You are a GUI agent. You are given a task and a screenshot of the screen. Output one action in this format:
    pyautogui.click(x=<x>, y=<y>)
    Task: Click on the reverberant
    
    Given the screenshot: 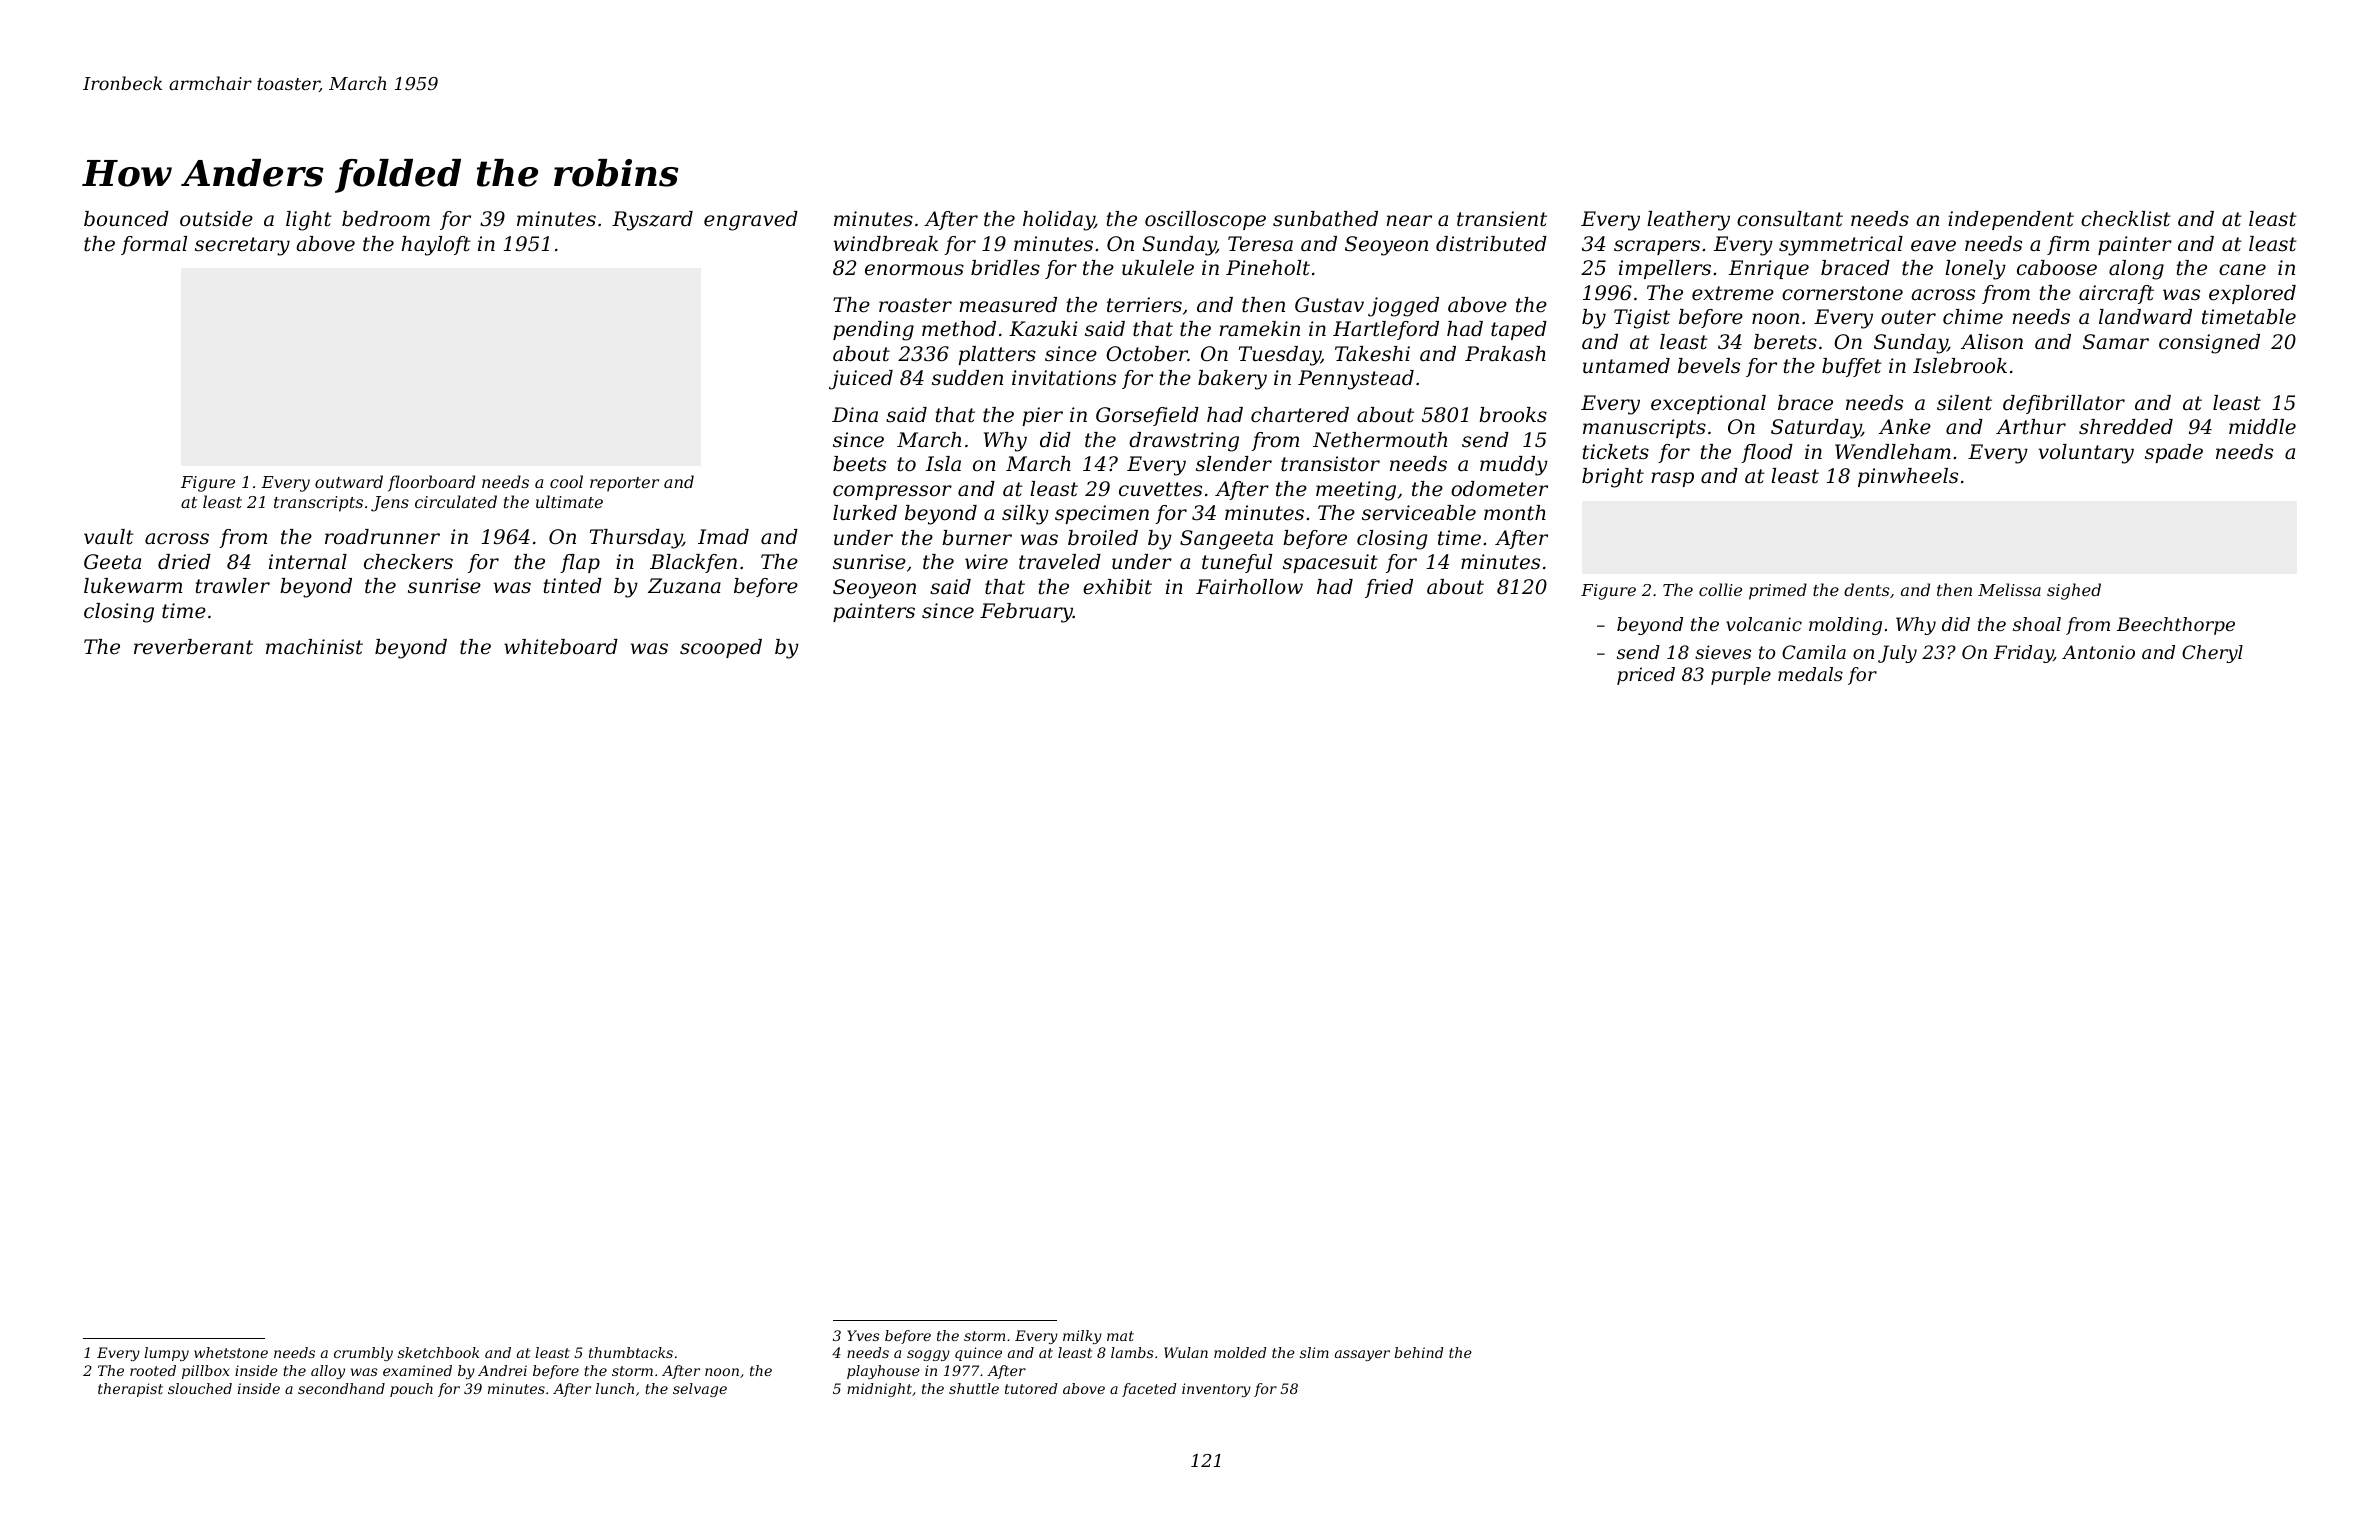 What is the action you would take?
    pyautogui.click(x=193, y=647)
